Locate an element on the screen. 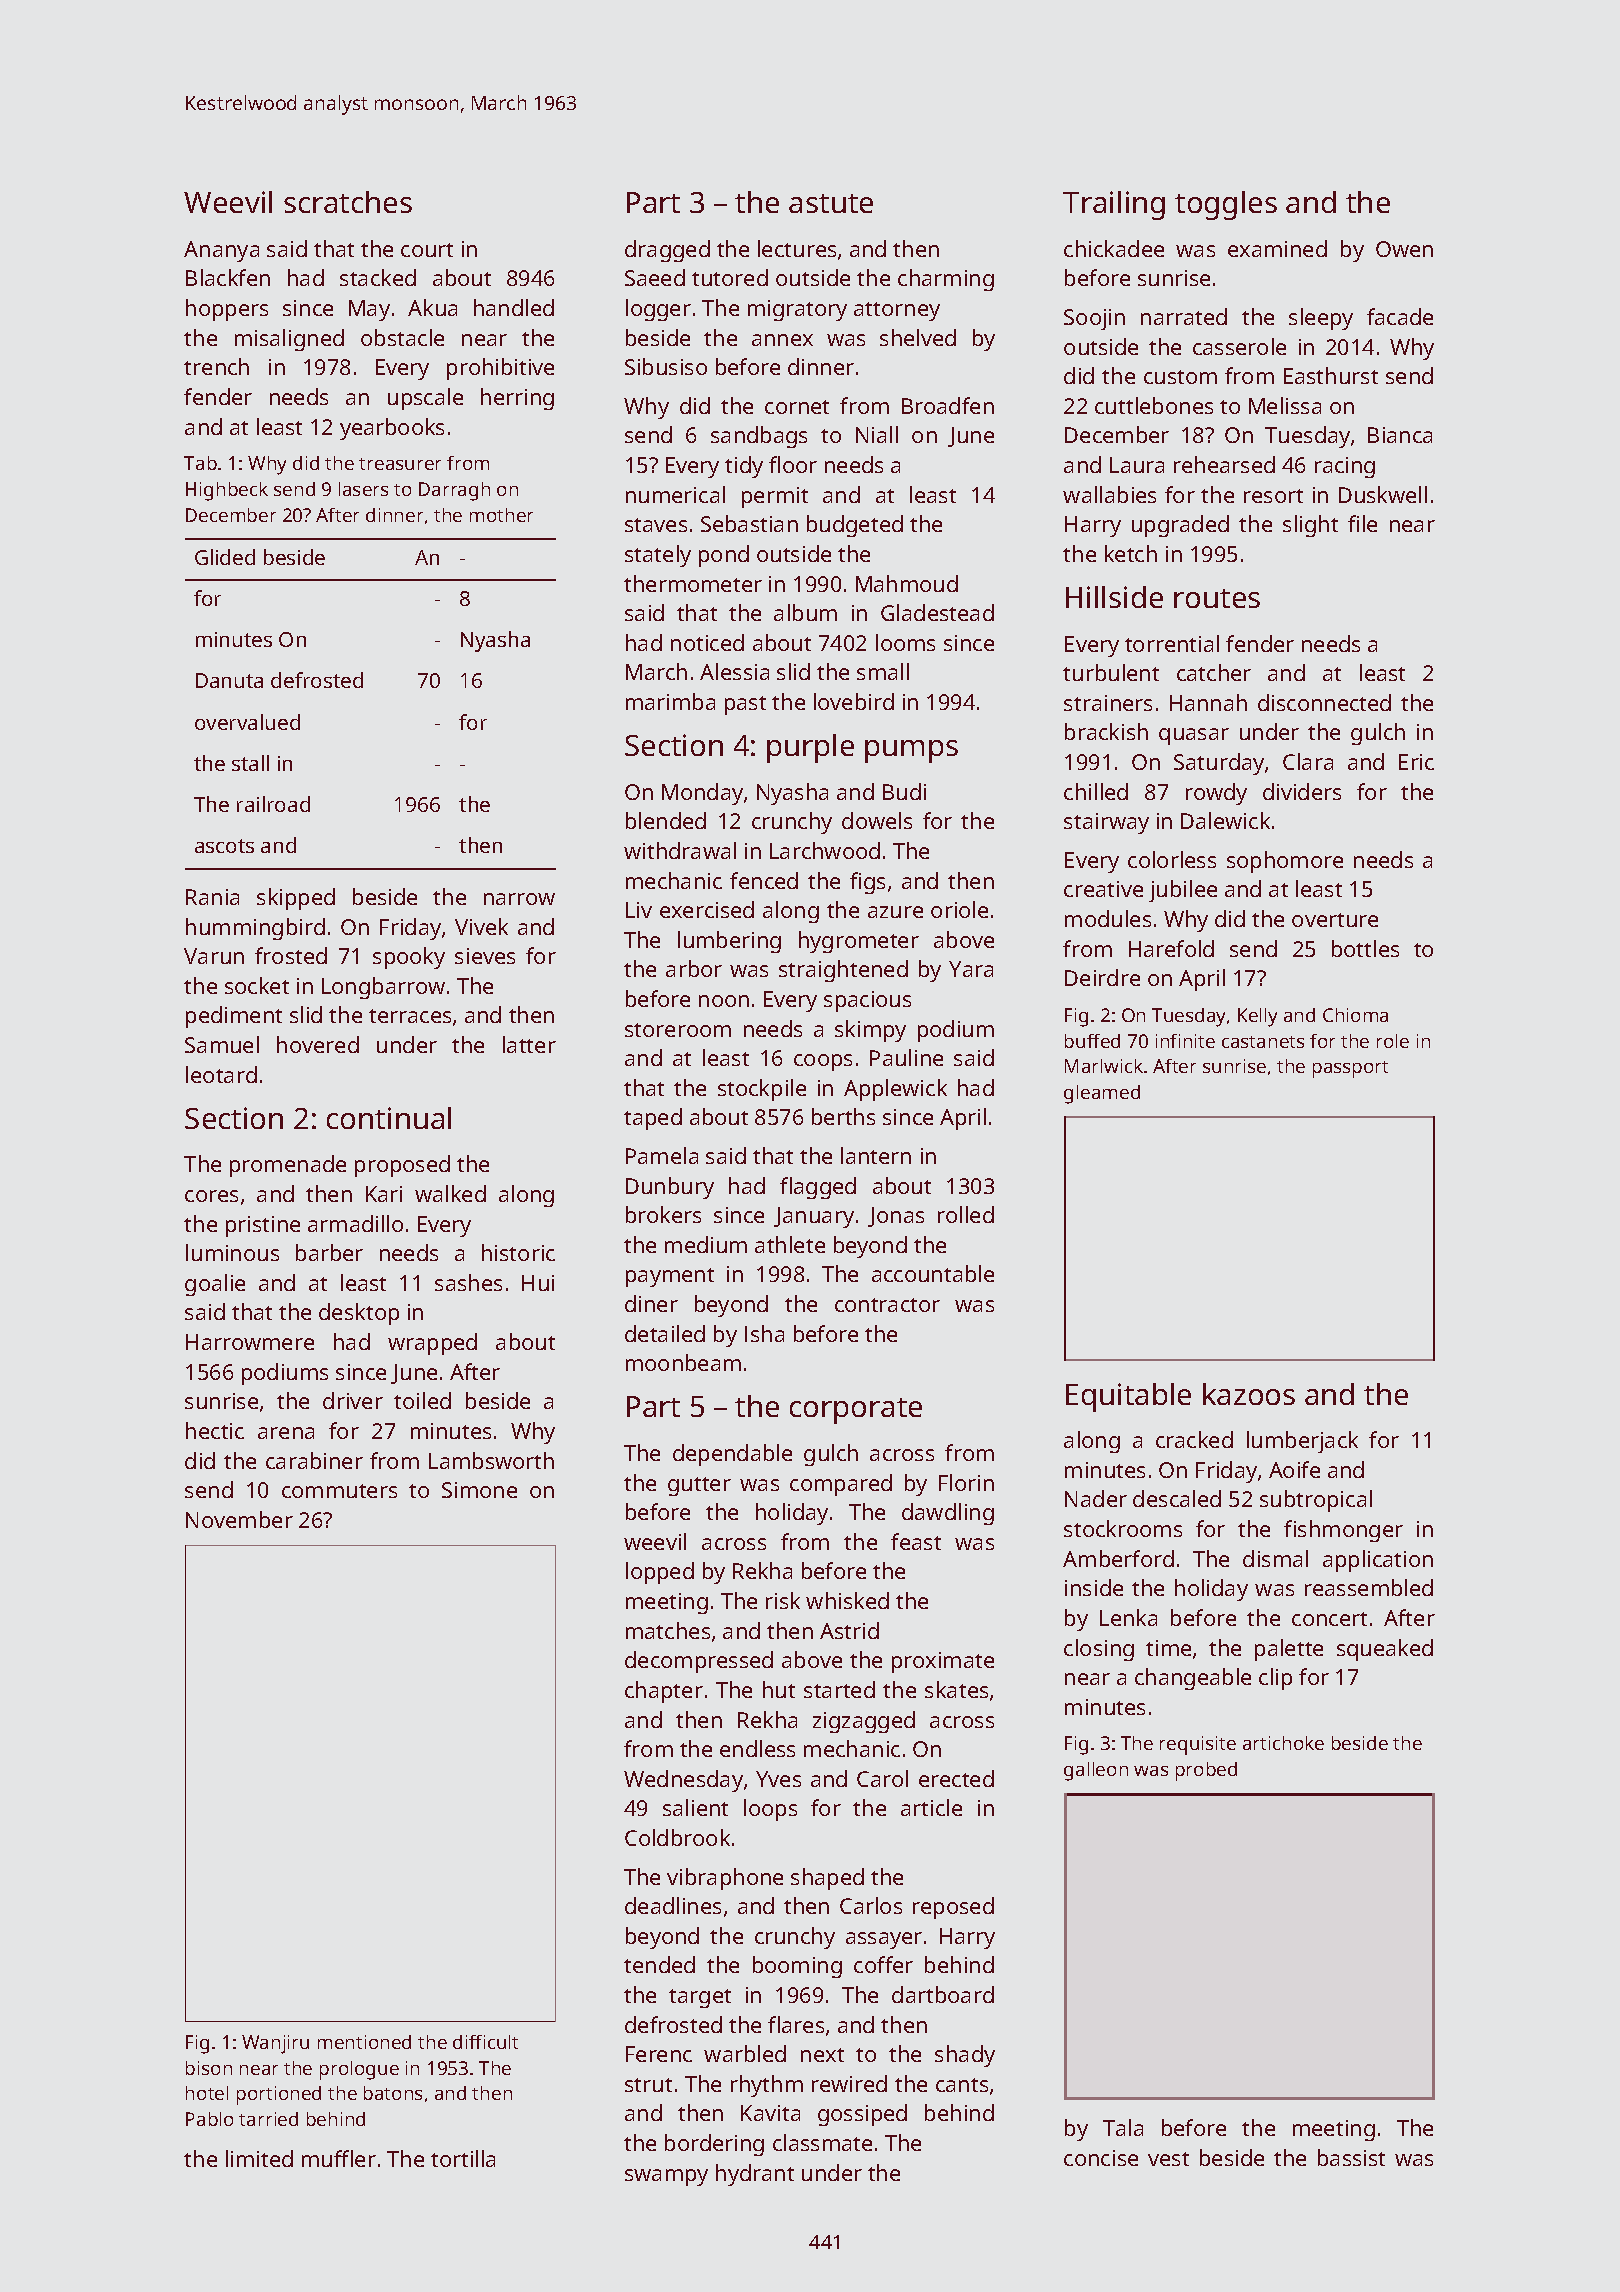 The width and height of the screenshot is (1620, 2292). skimpy is located at coordinates (870, 1031).
